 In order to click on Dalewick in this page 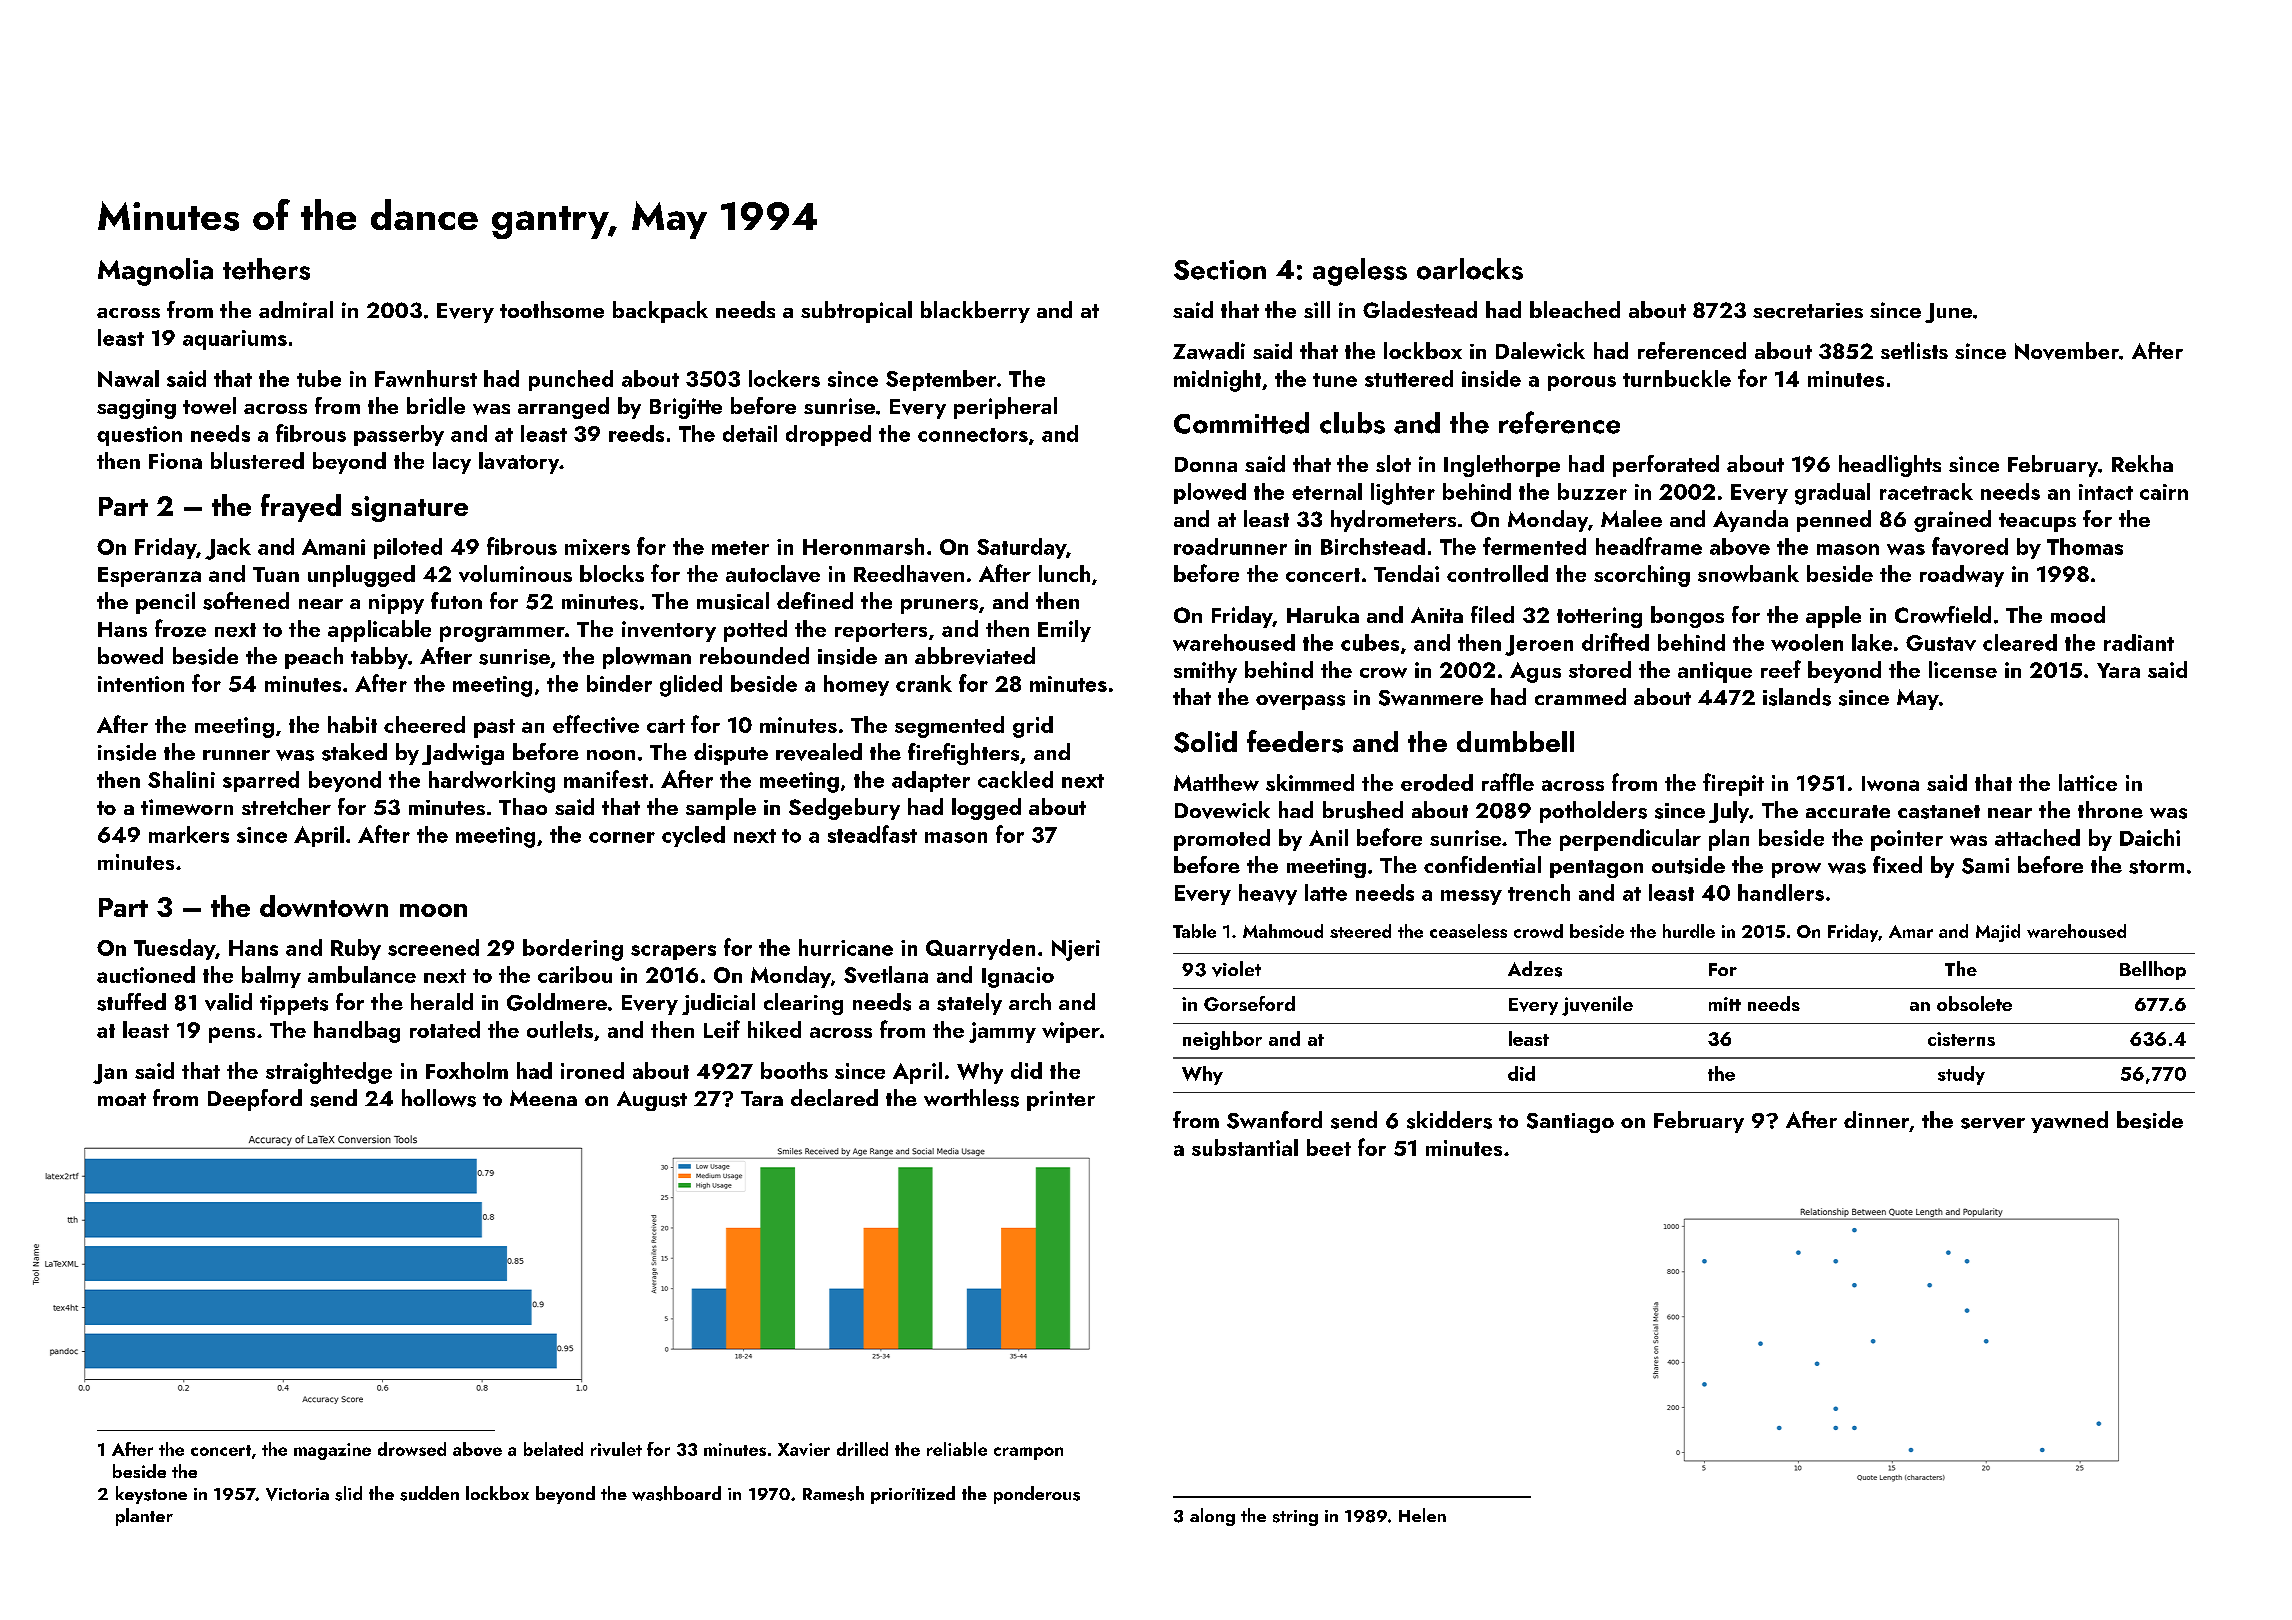, I will do `click(1540, 350)`.
